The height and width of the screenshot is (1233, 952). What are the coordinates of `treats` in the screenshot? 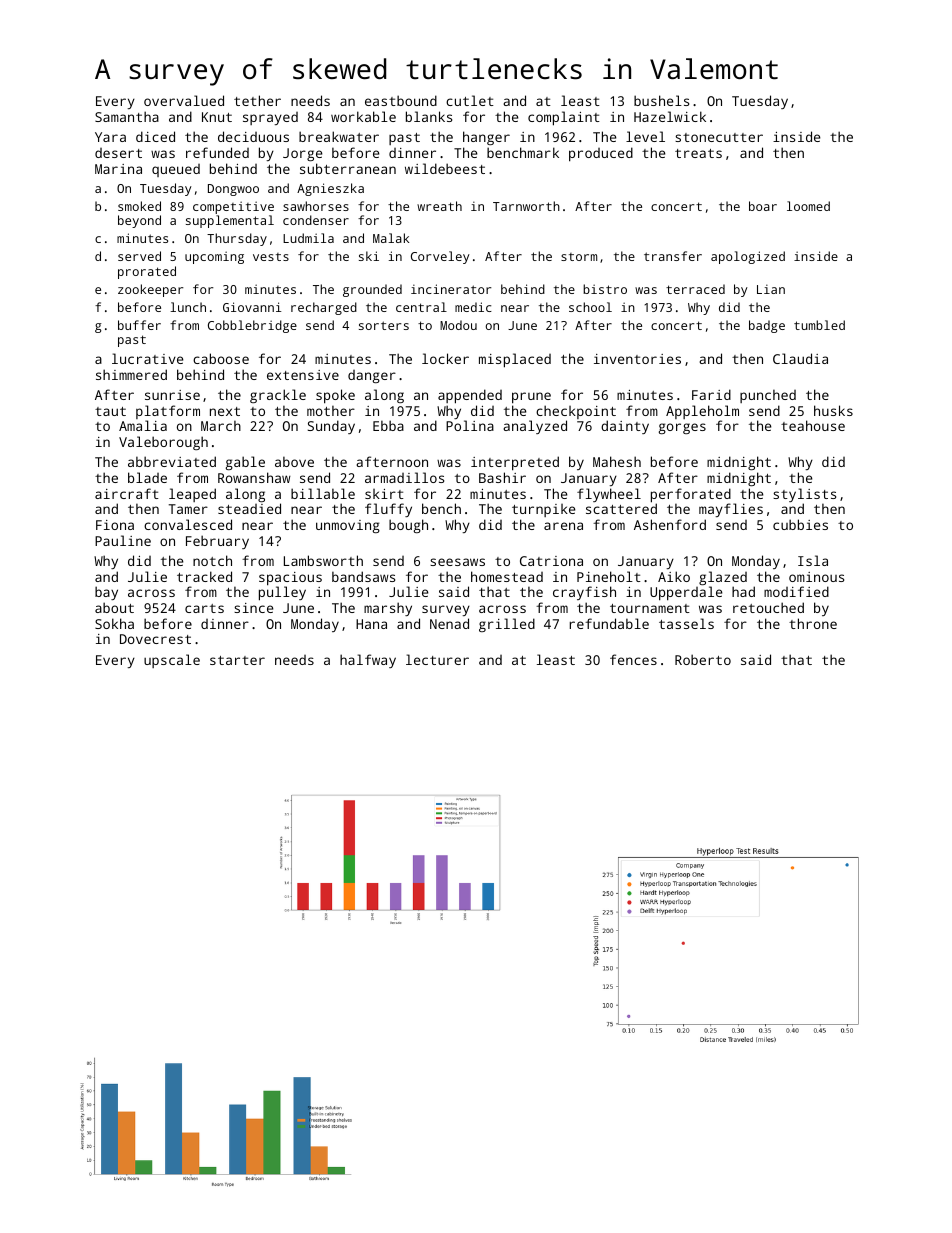 It's located at (698, 153).
